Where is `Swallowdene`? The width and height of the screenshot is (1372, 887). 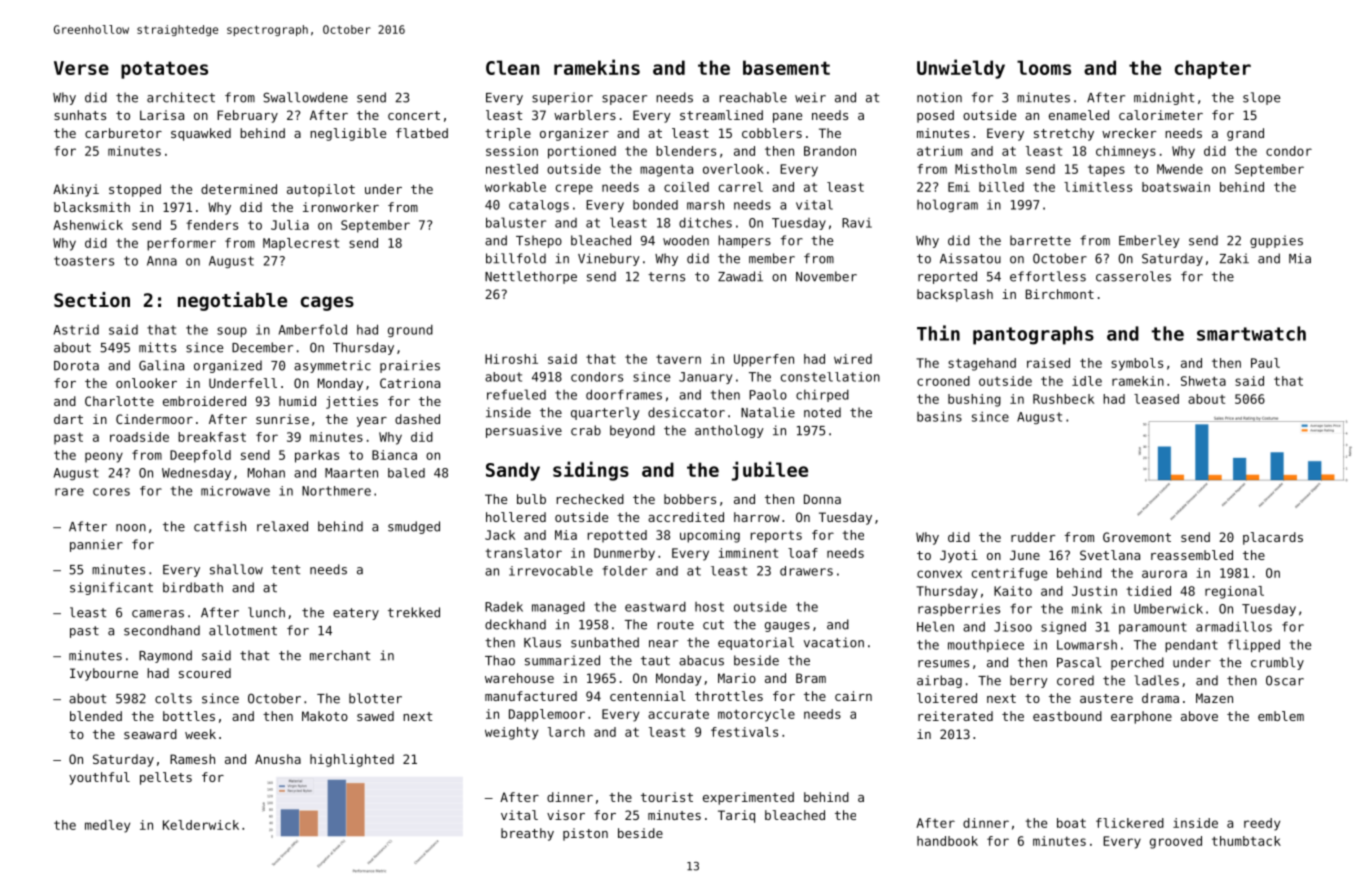 Swallowdene is located at coordinates (305, 97).
